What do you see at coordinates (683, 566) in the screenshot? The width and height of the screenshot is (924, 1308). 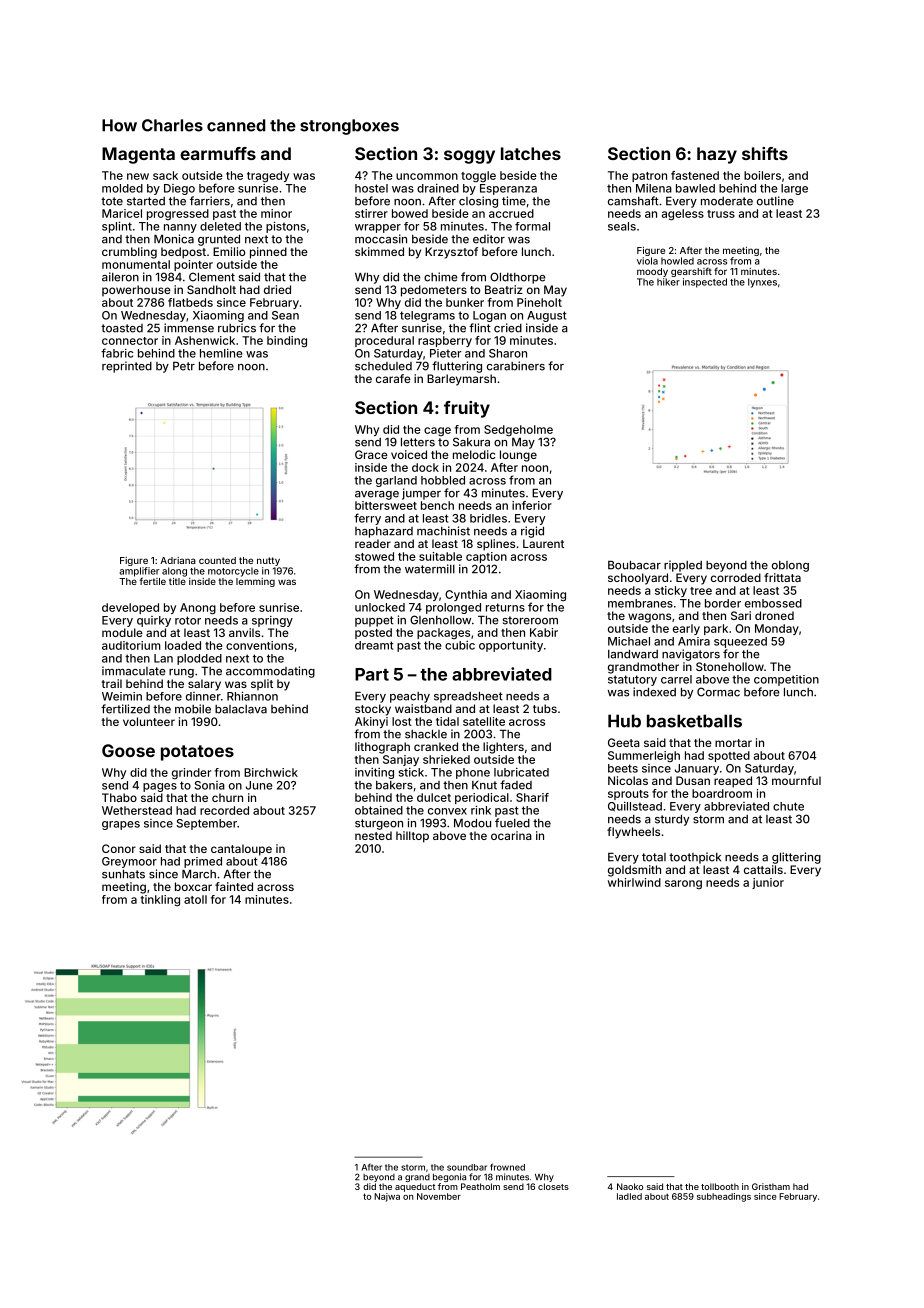 I see `rippled` at bounding box center [683, 566].
